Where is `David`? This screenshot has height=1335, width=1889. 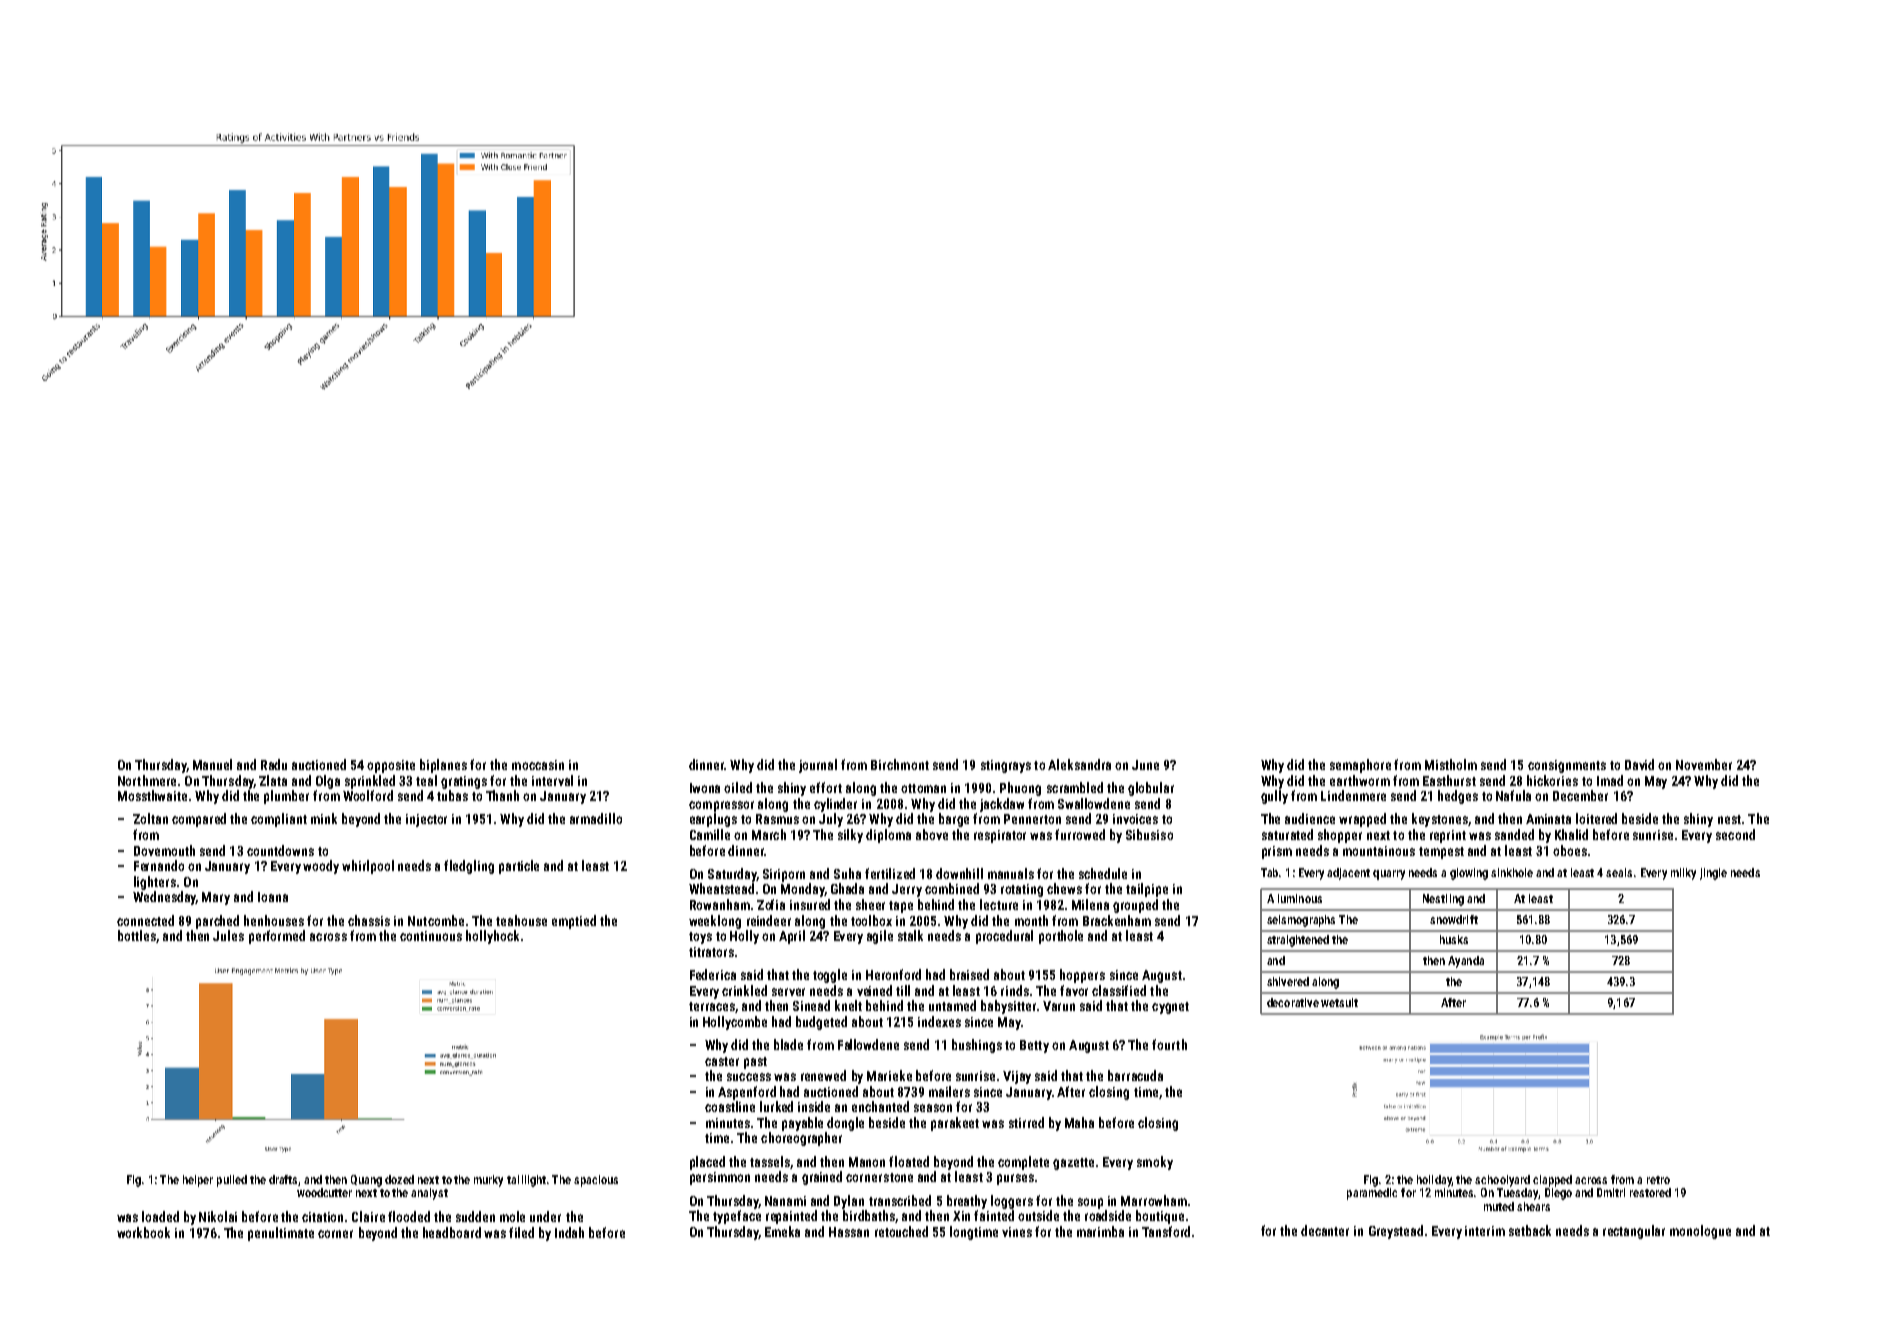 David is located at coordinates (1639, 764).
